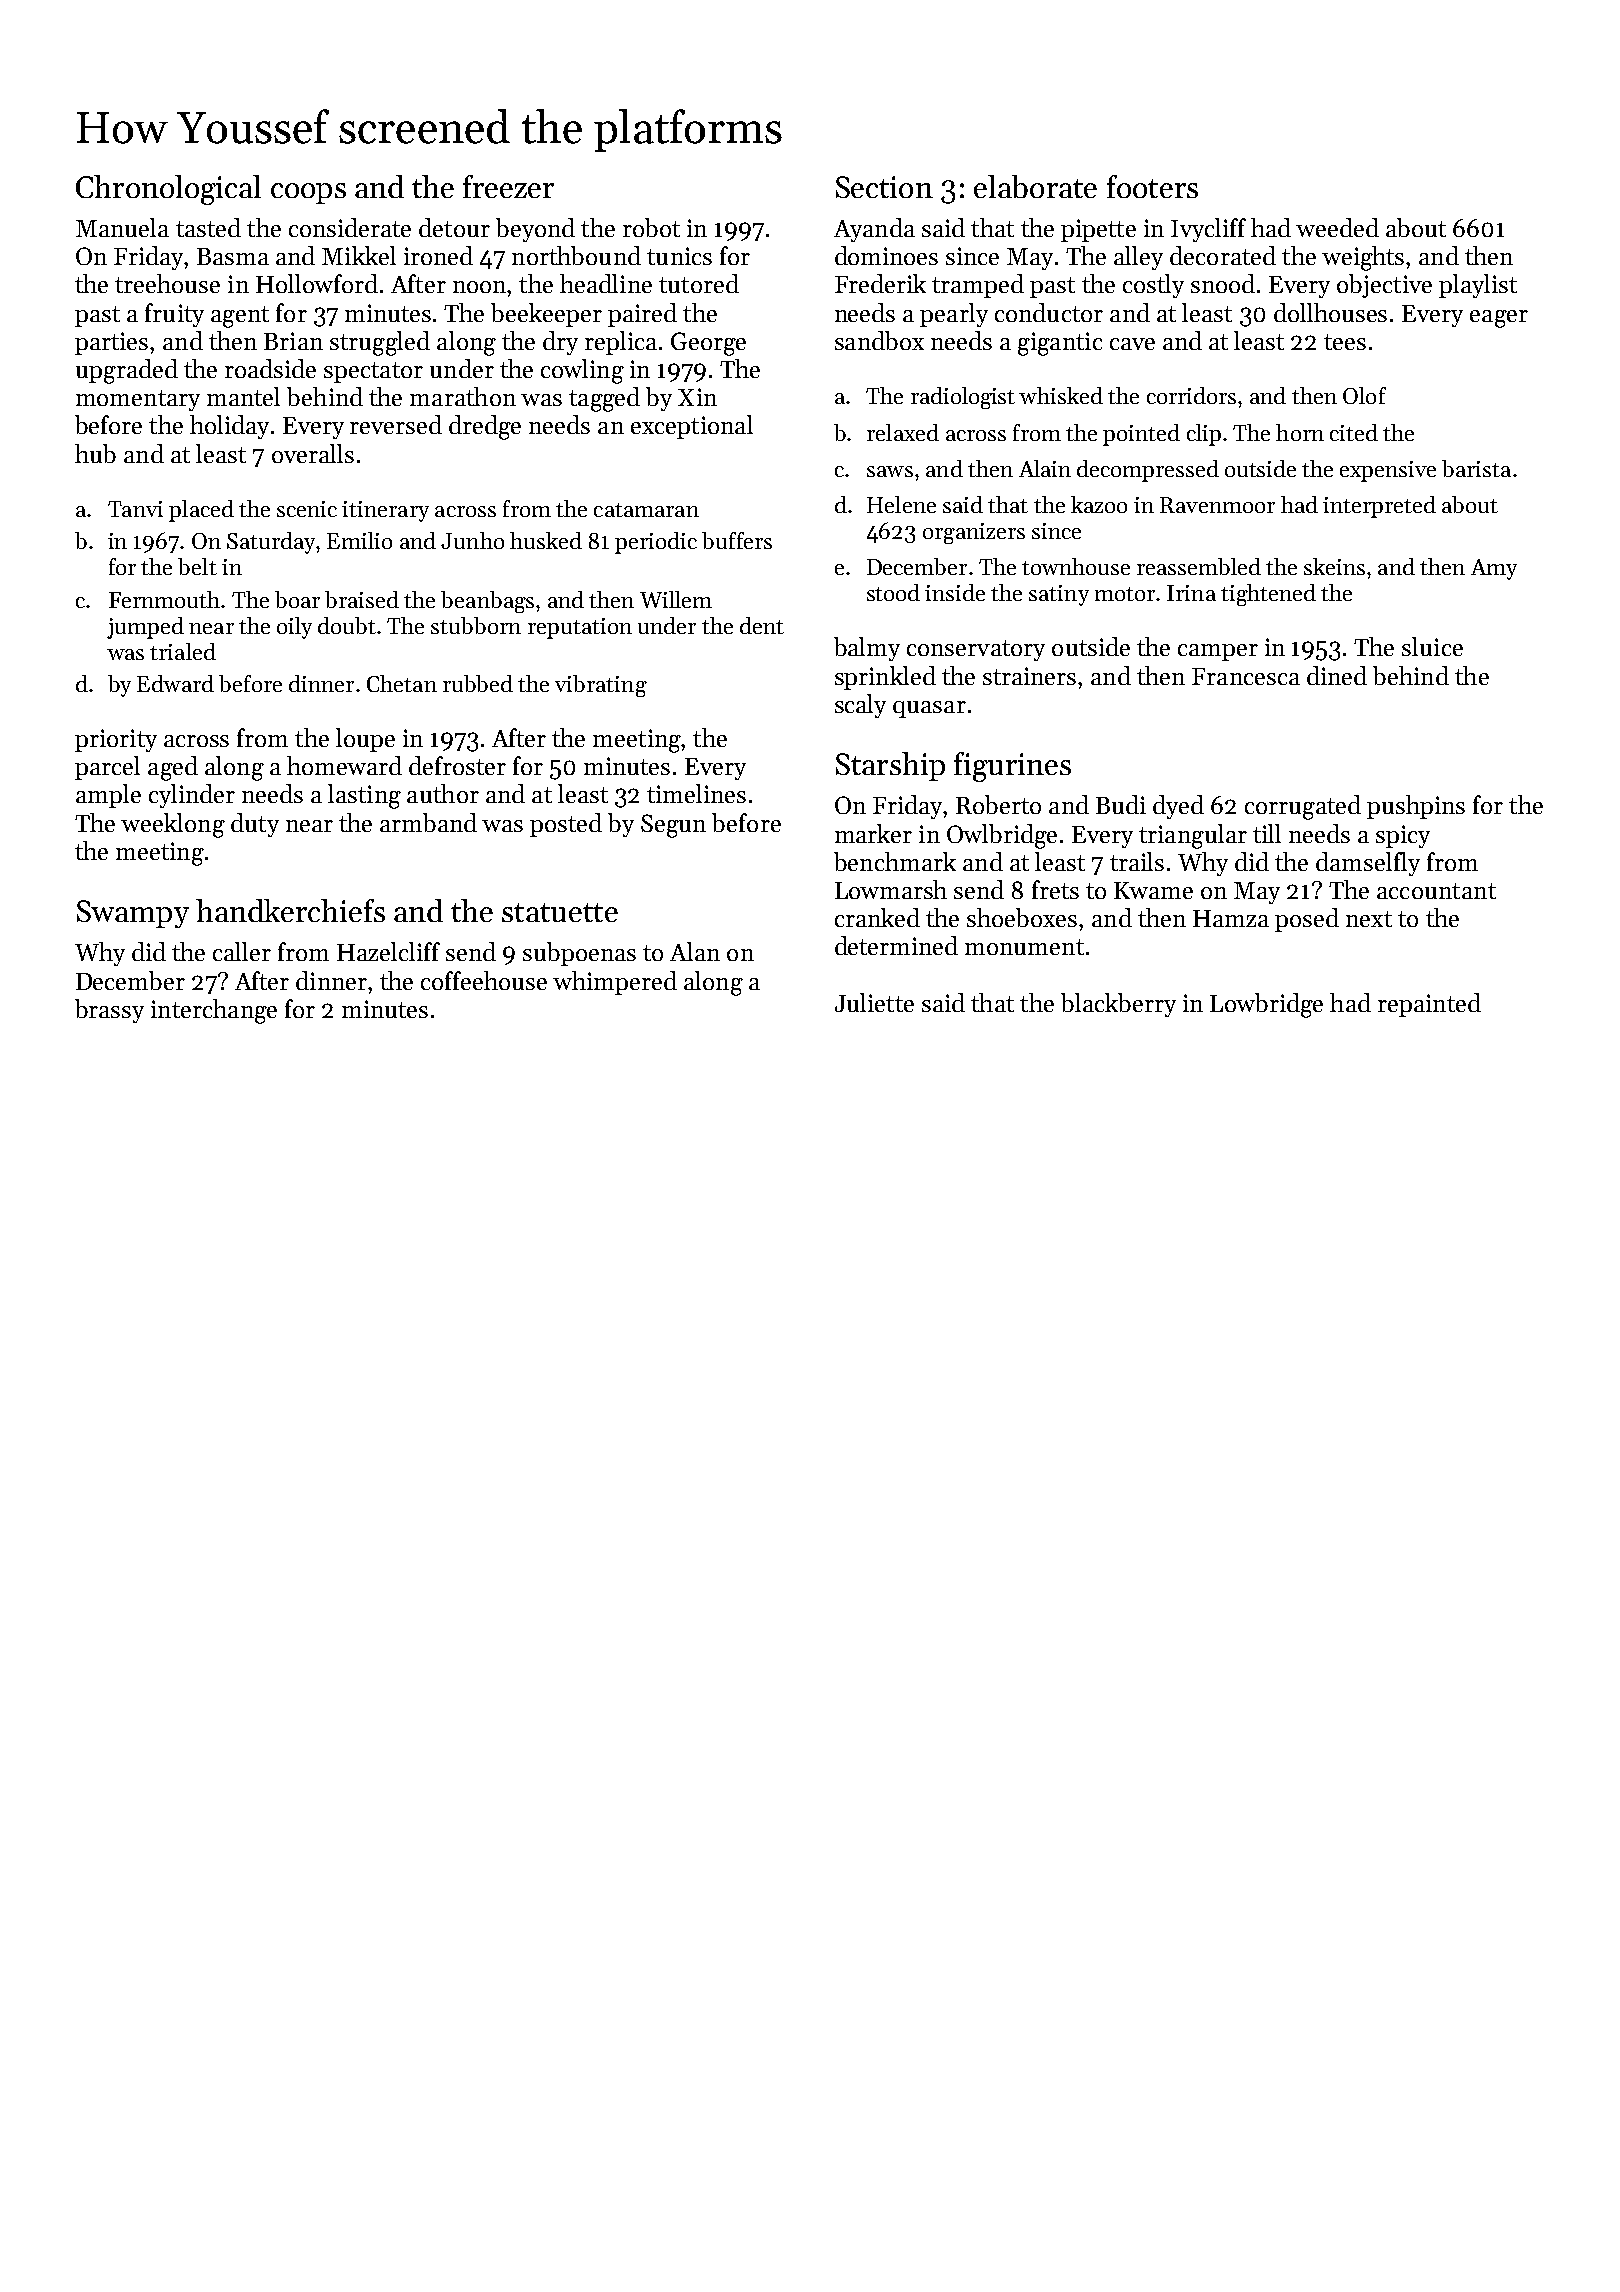 This screenshot has width=1620, height=2292. I want to click on repainted, so click(1429, 1005).
